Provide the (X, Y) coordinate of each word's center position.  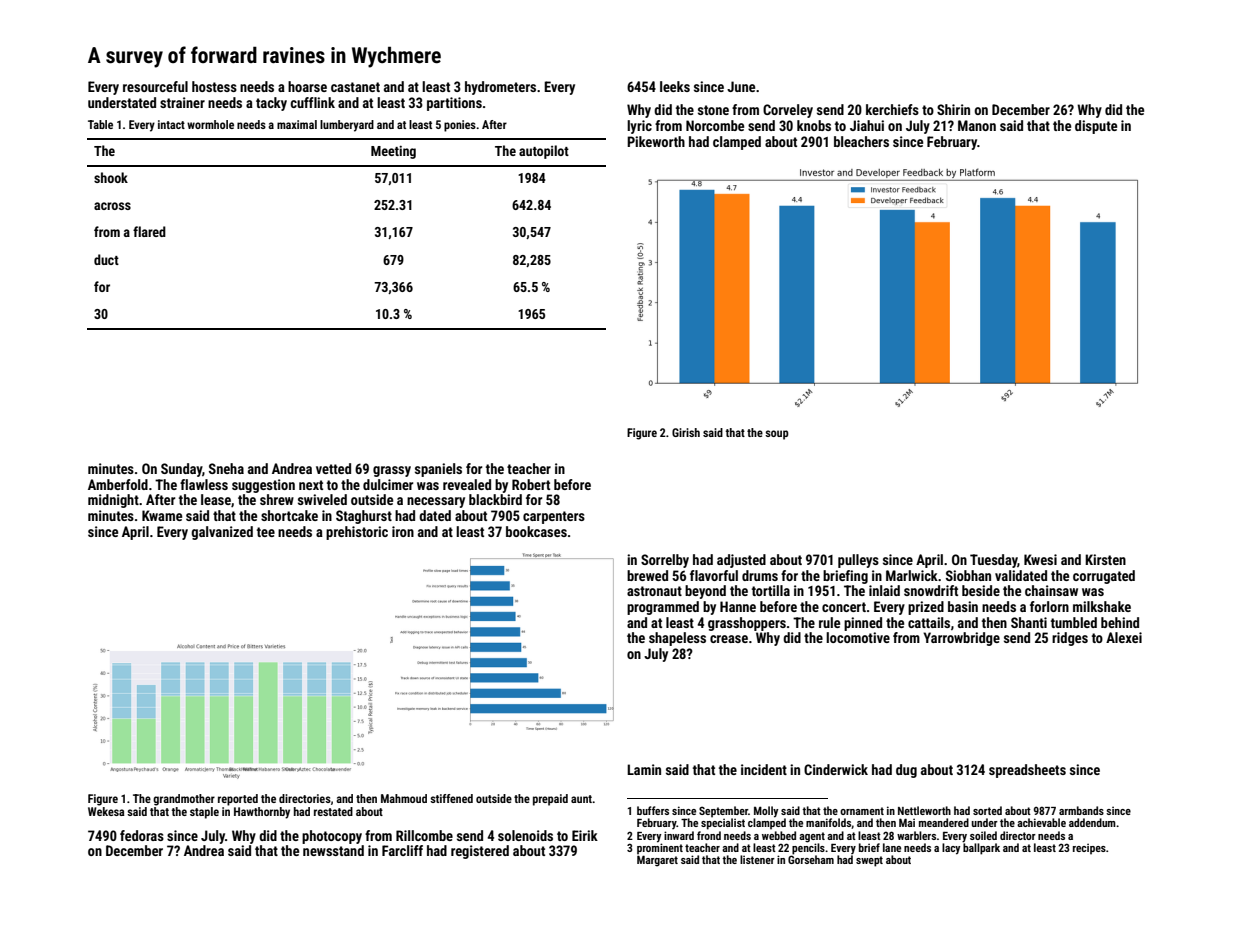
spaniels (438, 470)
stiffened (451, 798)
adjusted (741, 561)
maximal (297, 124)
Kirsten (1105, 559)
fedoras (142, 835)
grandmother (184, 800)
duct (106, 259)
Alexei (1124, 637)
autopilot (544, 152)
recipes (1089, 849)
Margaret (657, 861)
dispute (1096, 127)
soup (777, 435)
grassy (392, 471)
